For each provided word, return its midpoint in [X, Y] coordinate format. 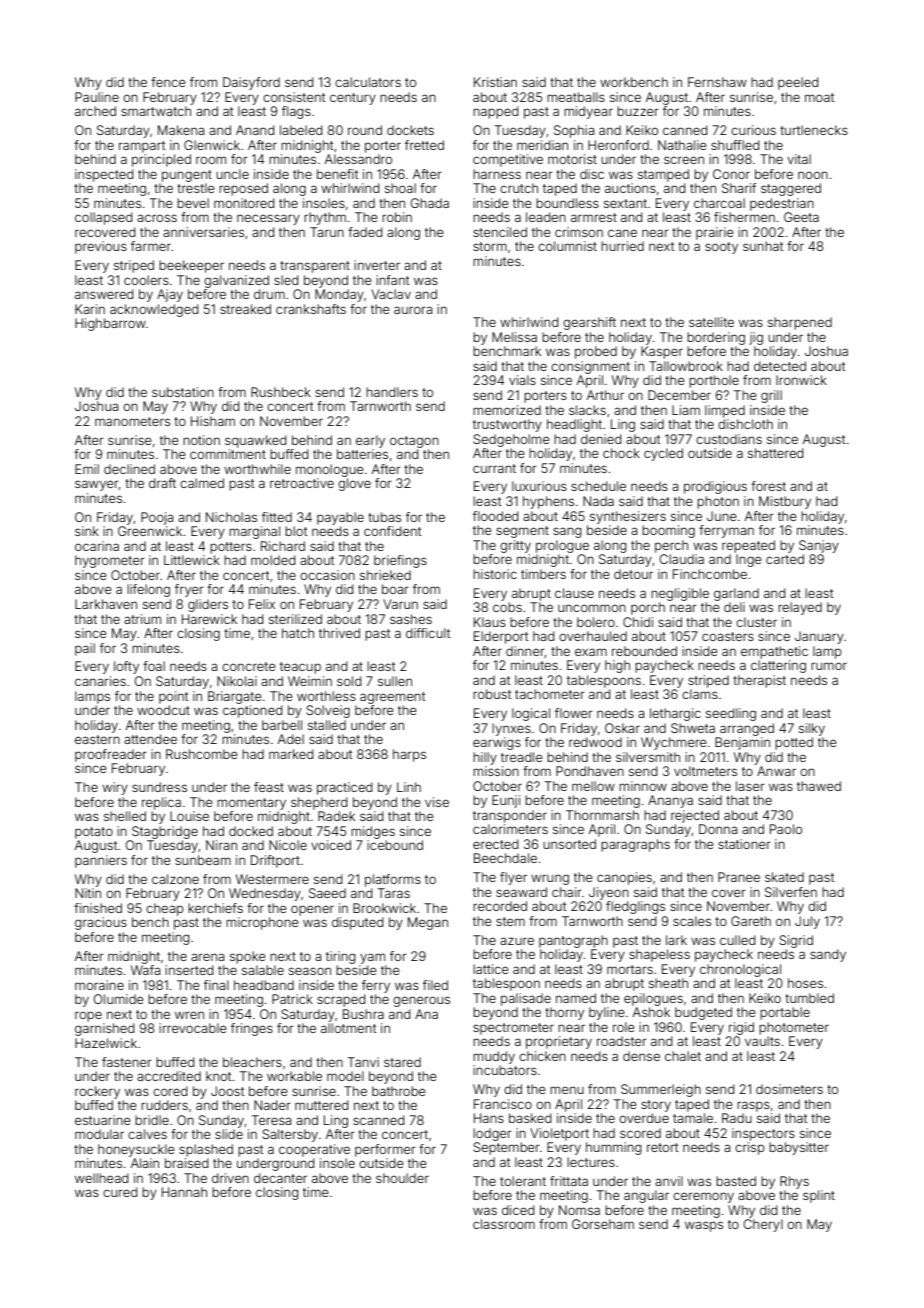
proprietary [559, 1042]
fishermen [744, 217]
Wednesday [265, 894]
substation [183, 392]
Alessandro [358, 159]
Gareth [751, 921]
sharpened [800, 323]
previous [101, 247]
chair [567, 892]
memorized [507, 410]
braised [187, 1163]
